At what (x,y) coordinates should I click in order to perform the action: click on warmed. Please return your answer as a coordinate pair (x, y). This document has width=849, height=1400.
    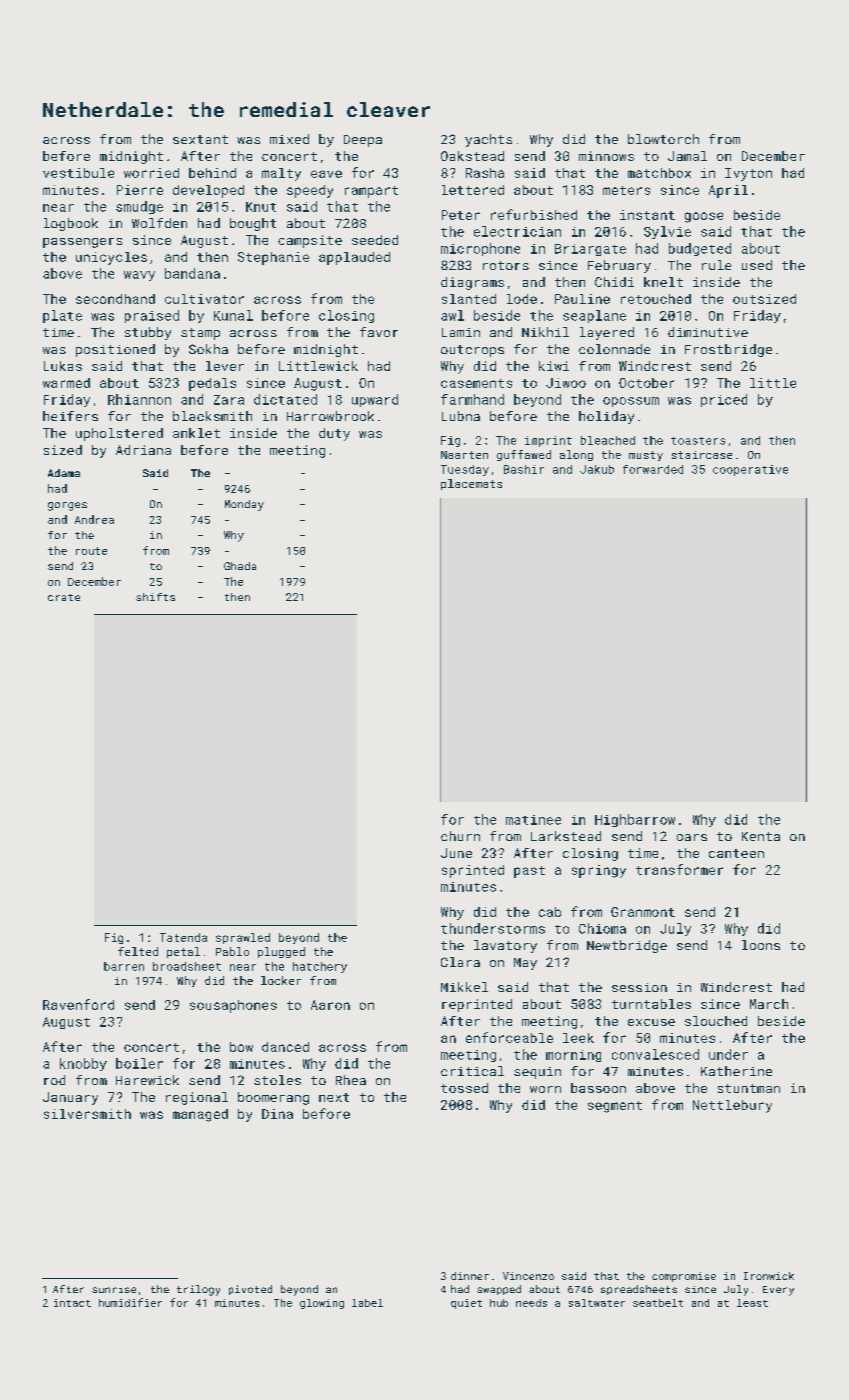
    Looking at the image, I should click on (66, 383).
